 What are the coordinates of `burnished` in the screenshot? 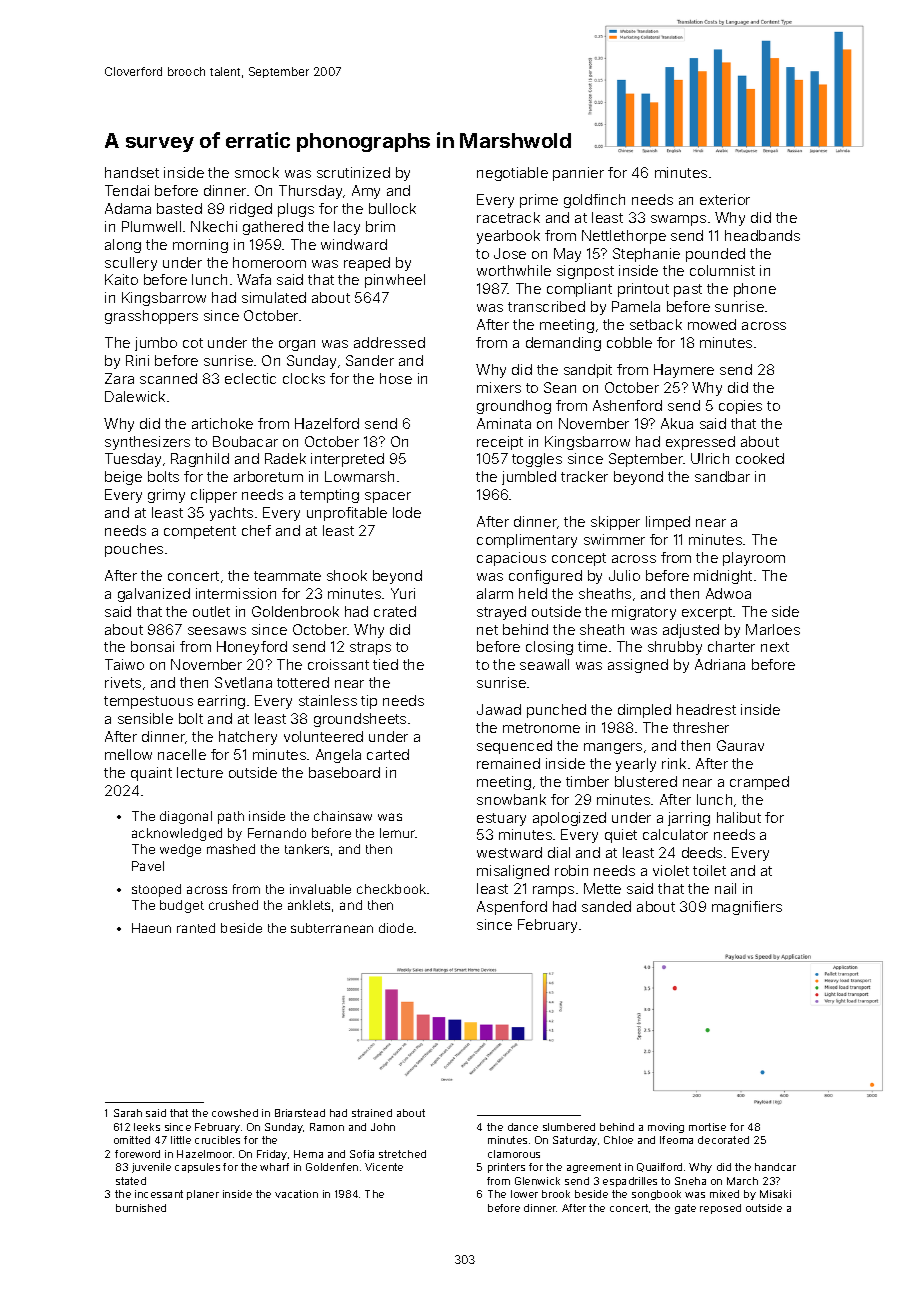 It's located at (141, 1208).
